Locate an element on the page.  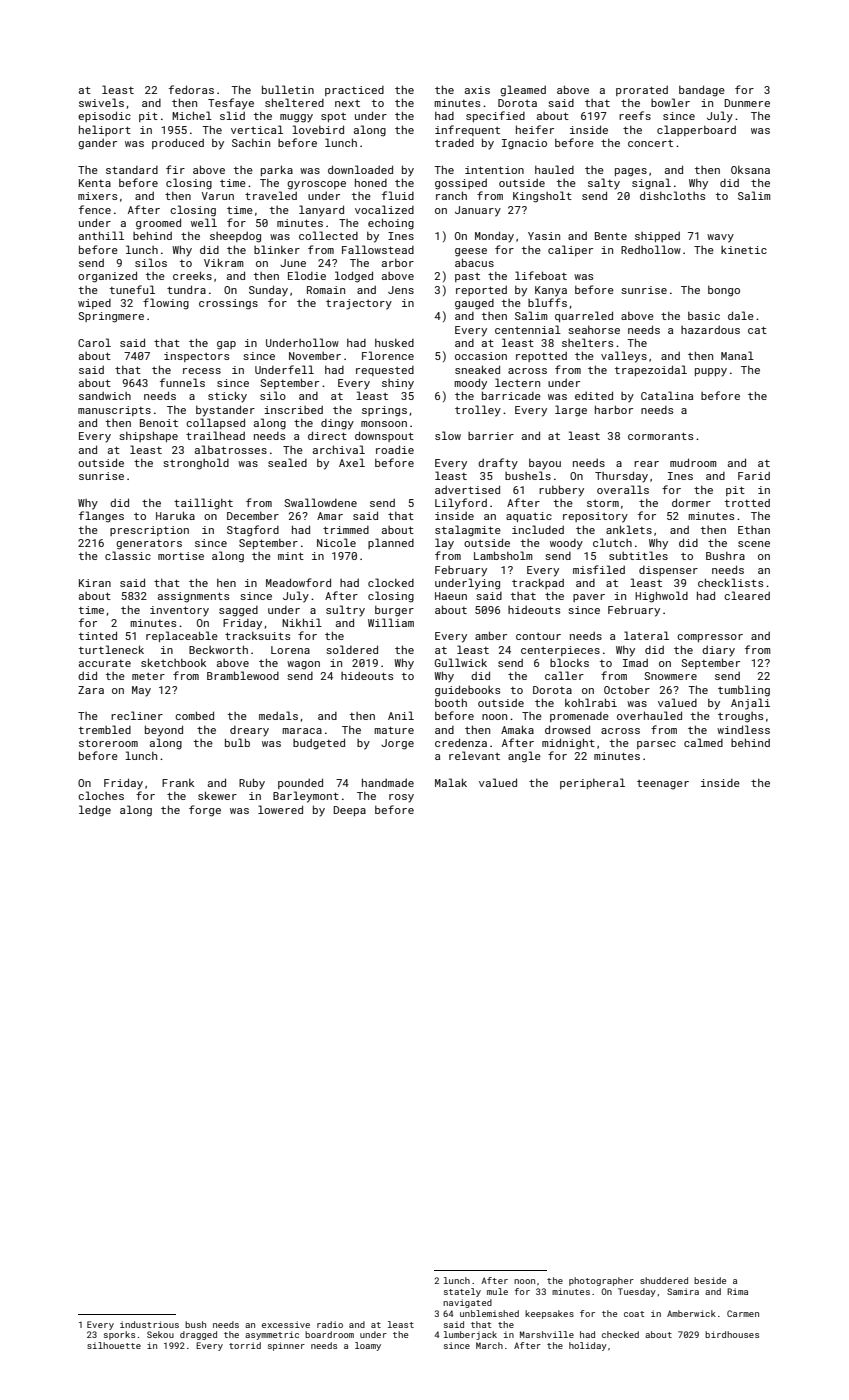
dormer is located at coordinates (691, 502).
